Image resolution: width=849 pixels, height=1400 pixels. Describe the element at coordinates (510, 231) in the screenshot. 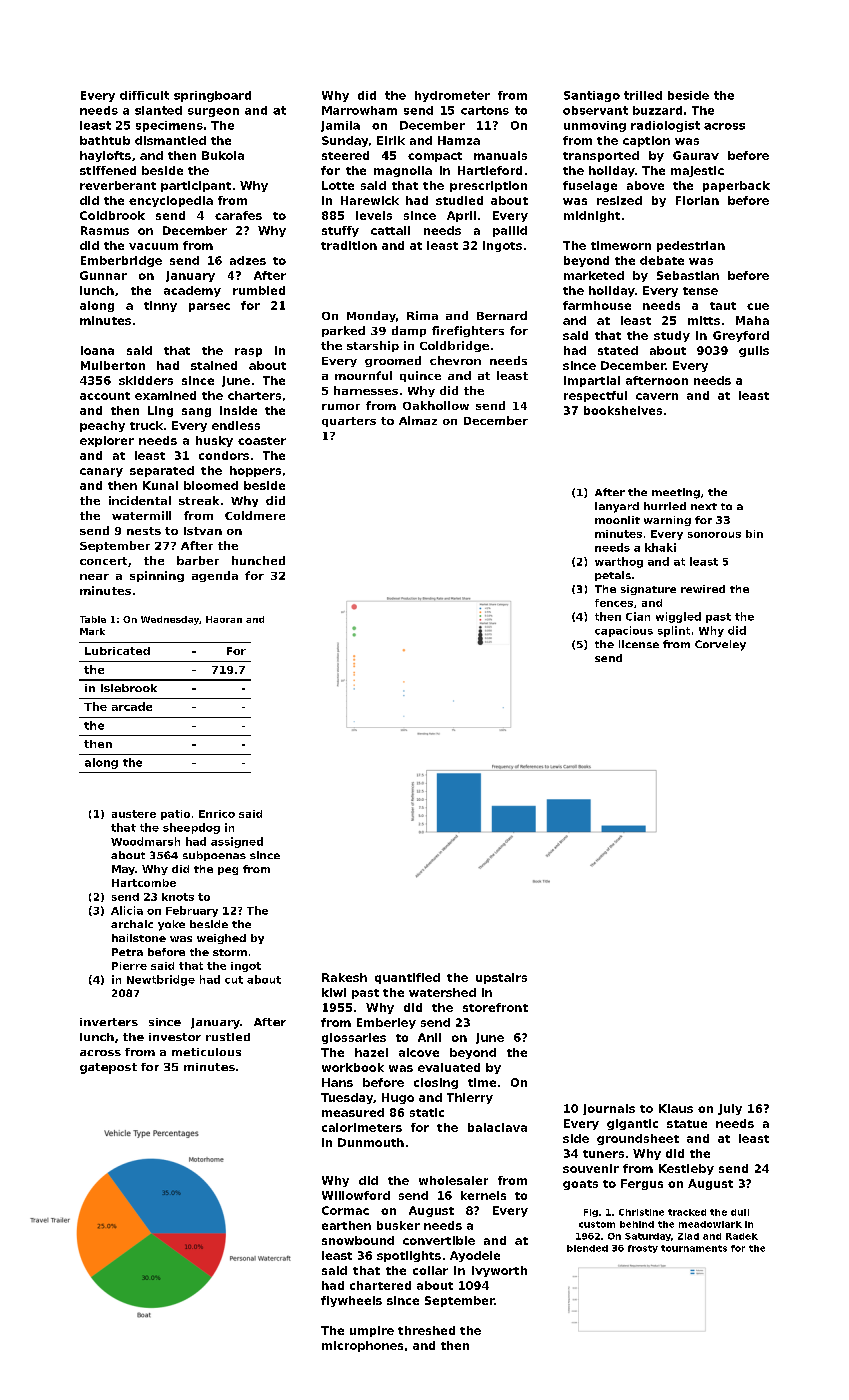

I see `pallid` at that location.
